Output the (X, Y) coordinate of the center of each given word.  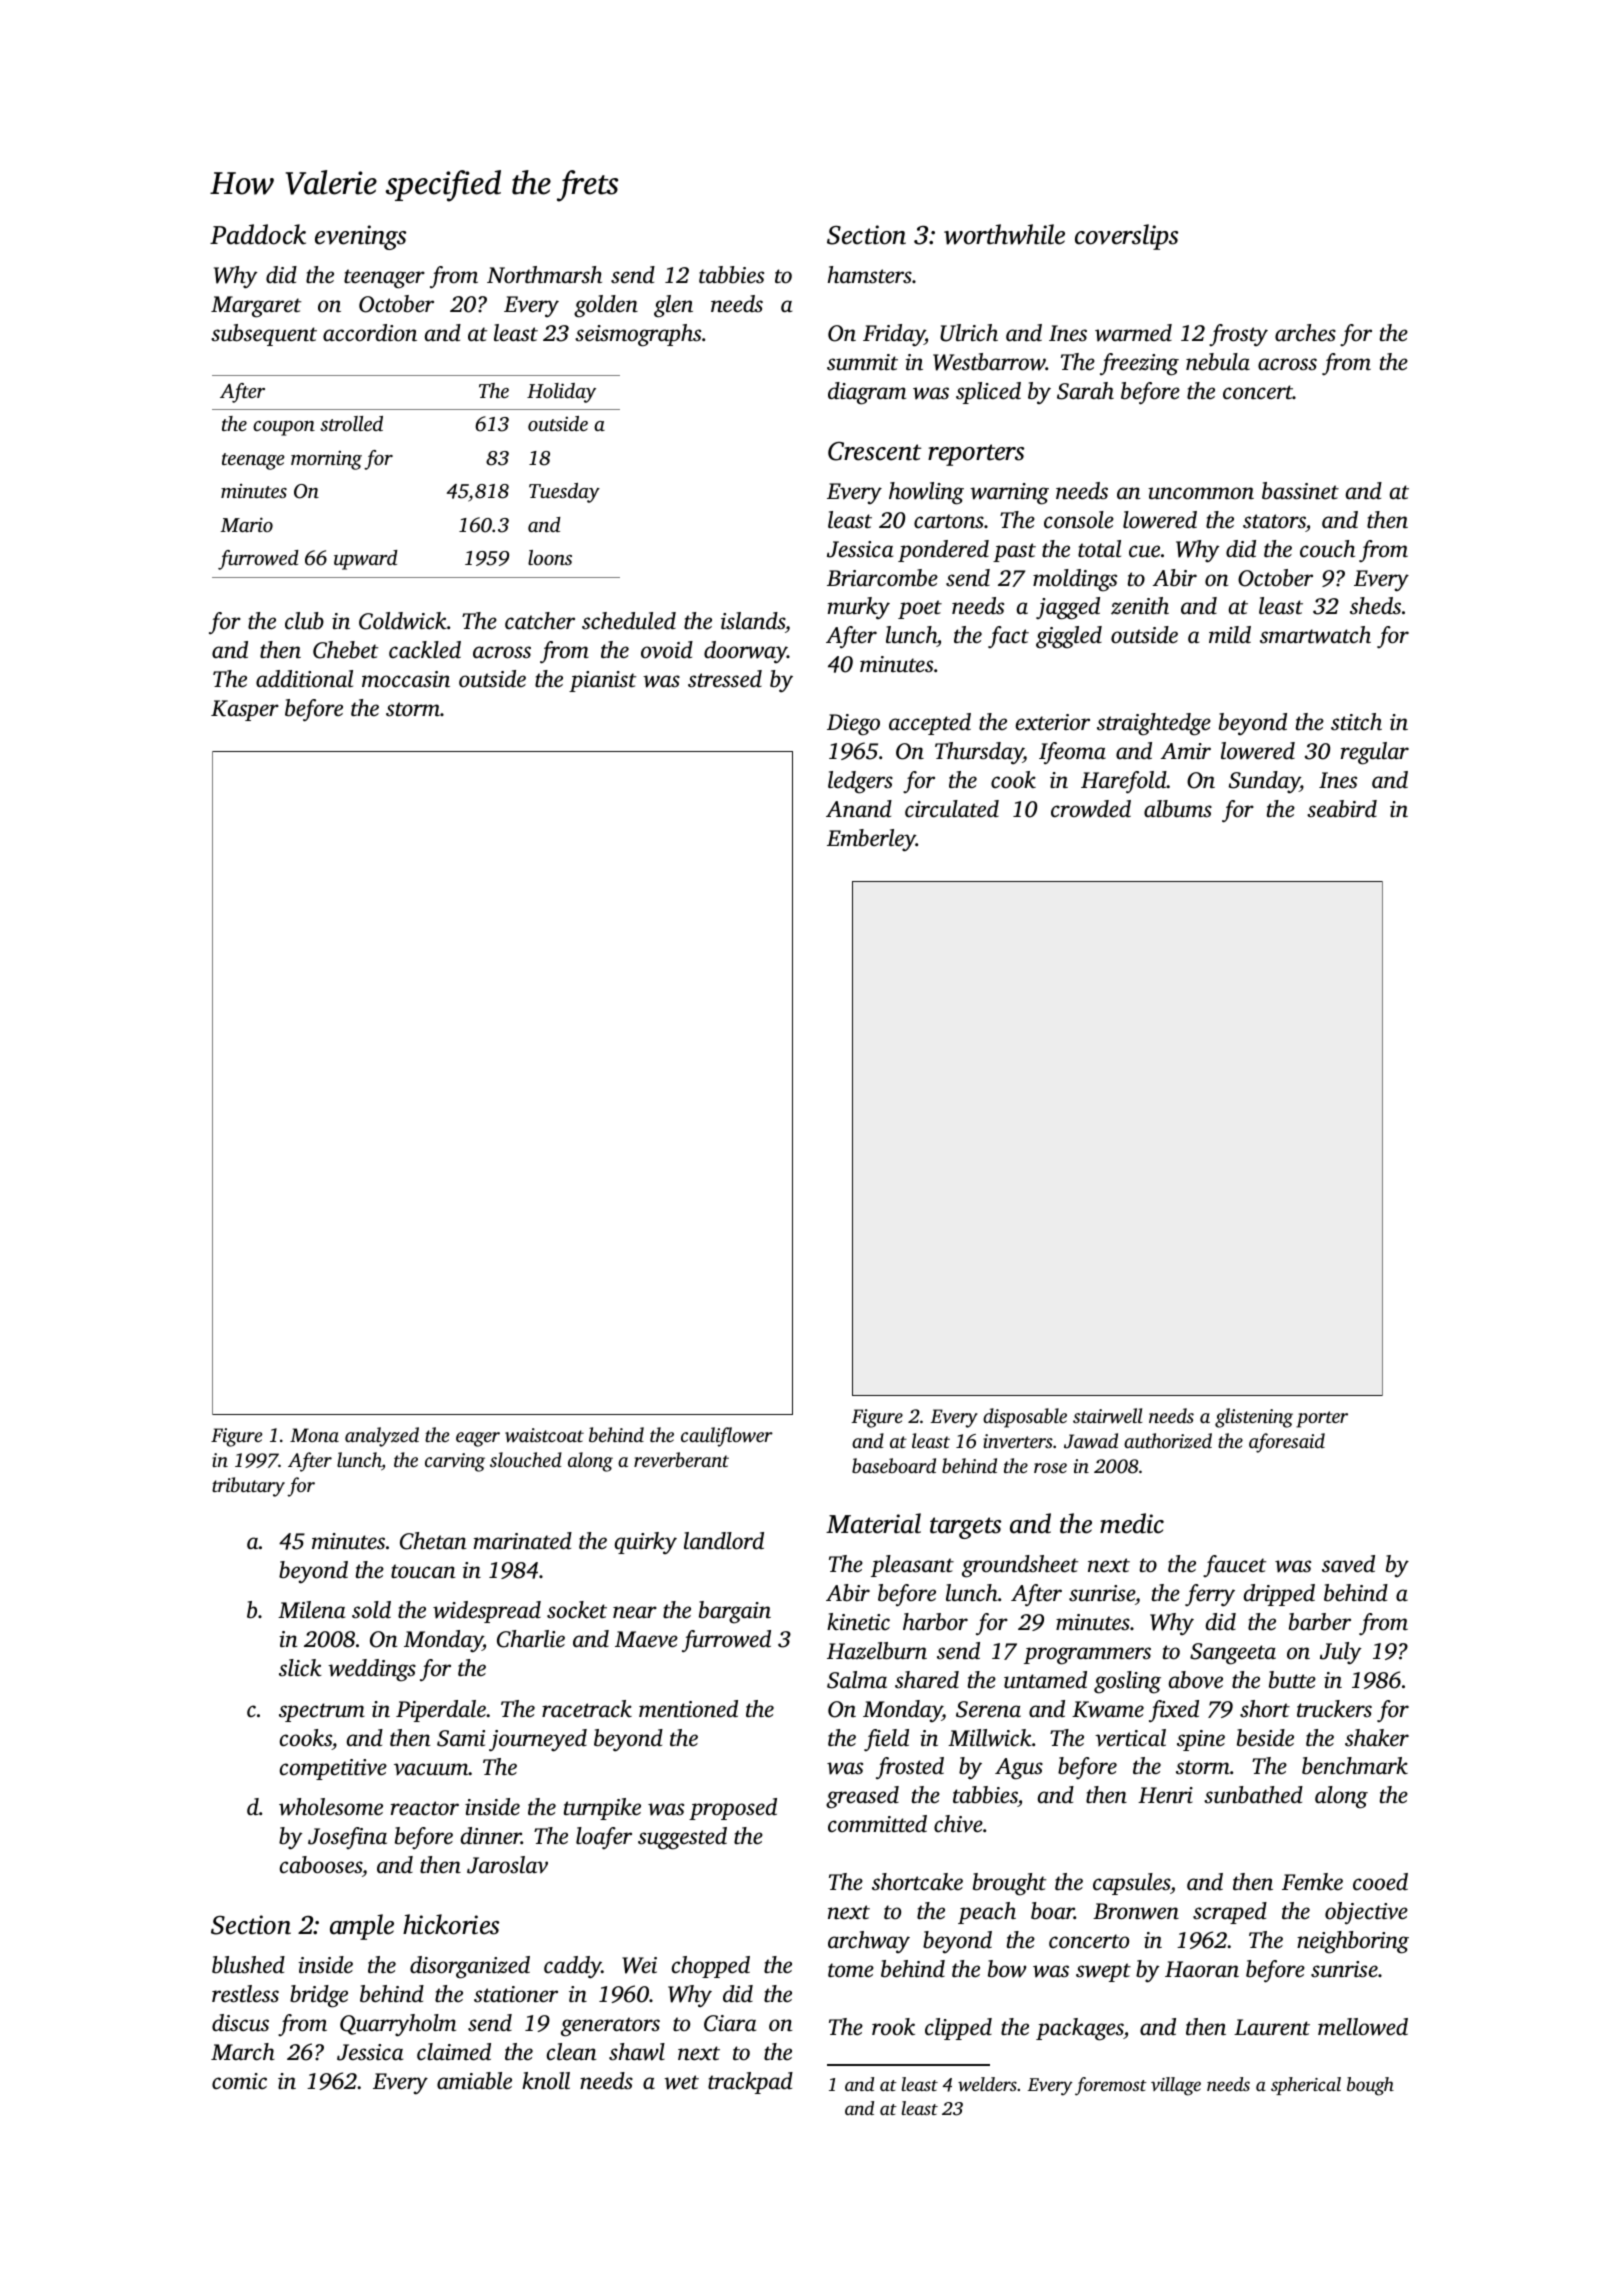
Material (873, 1523)
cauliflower (727, 1437)
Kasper (245, 710)
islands (753, 621)
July (1341, 1653)
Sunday (1264, 782)
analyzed (382, 1437)
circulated (952, 809)
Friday (894, 335)
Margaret (256, 307)
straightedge (1154, 724)
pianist (602, 681)
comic (239, 2081)
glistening (1254, 1418)
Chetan (433, 1541)
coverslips (1126, 237)
